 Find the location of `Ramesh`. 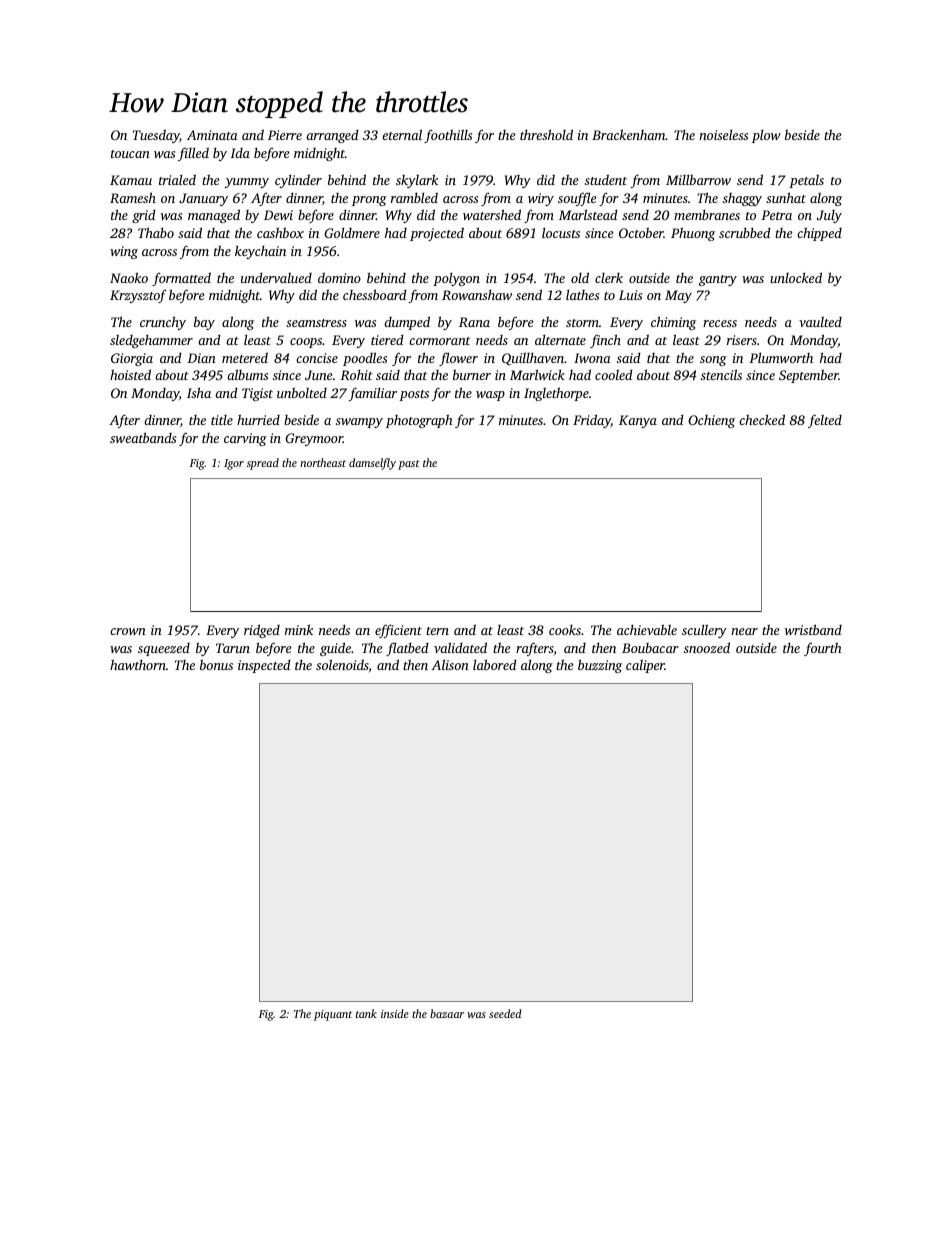

Ramesh is located at coordinates (133, 197).
